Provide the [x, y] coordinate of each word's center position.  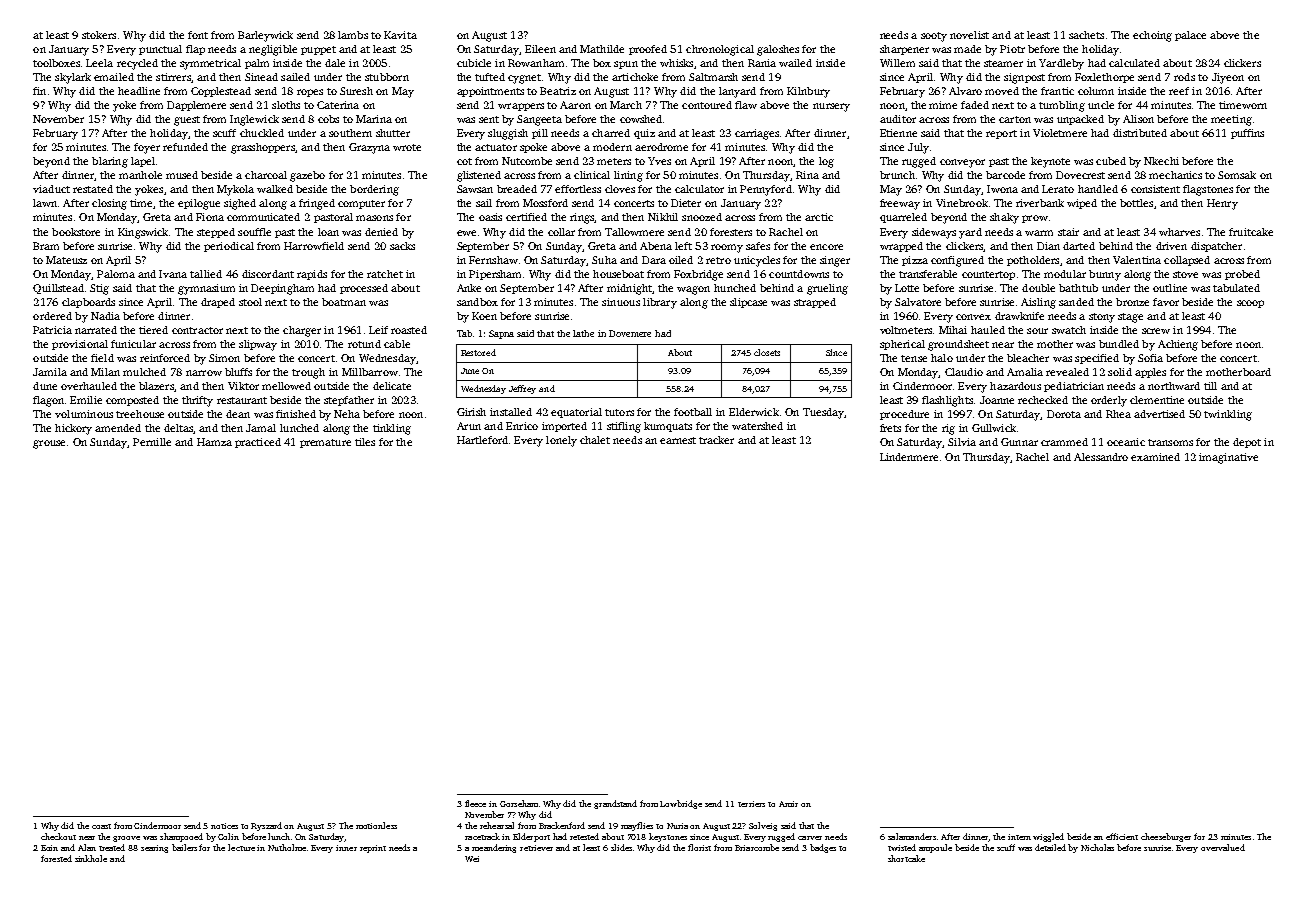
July [918, 148]
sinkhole [91, 858]
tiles [365, 442]
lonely [561, 441]
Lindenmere [909, 457]
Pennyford [766, 190]
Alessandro [1101, 457]
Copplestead [221, 92]
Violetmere [1060, 133]
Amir [788, 804]
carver [810, 838]
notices [224, 826]
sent [489, 119]
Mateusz [66, 260]
